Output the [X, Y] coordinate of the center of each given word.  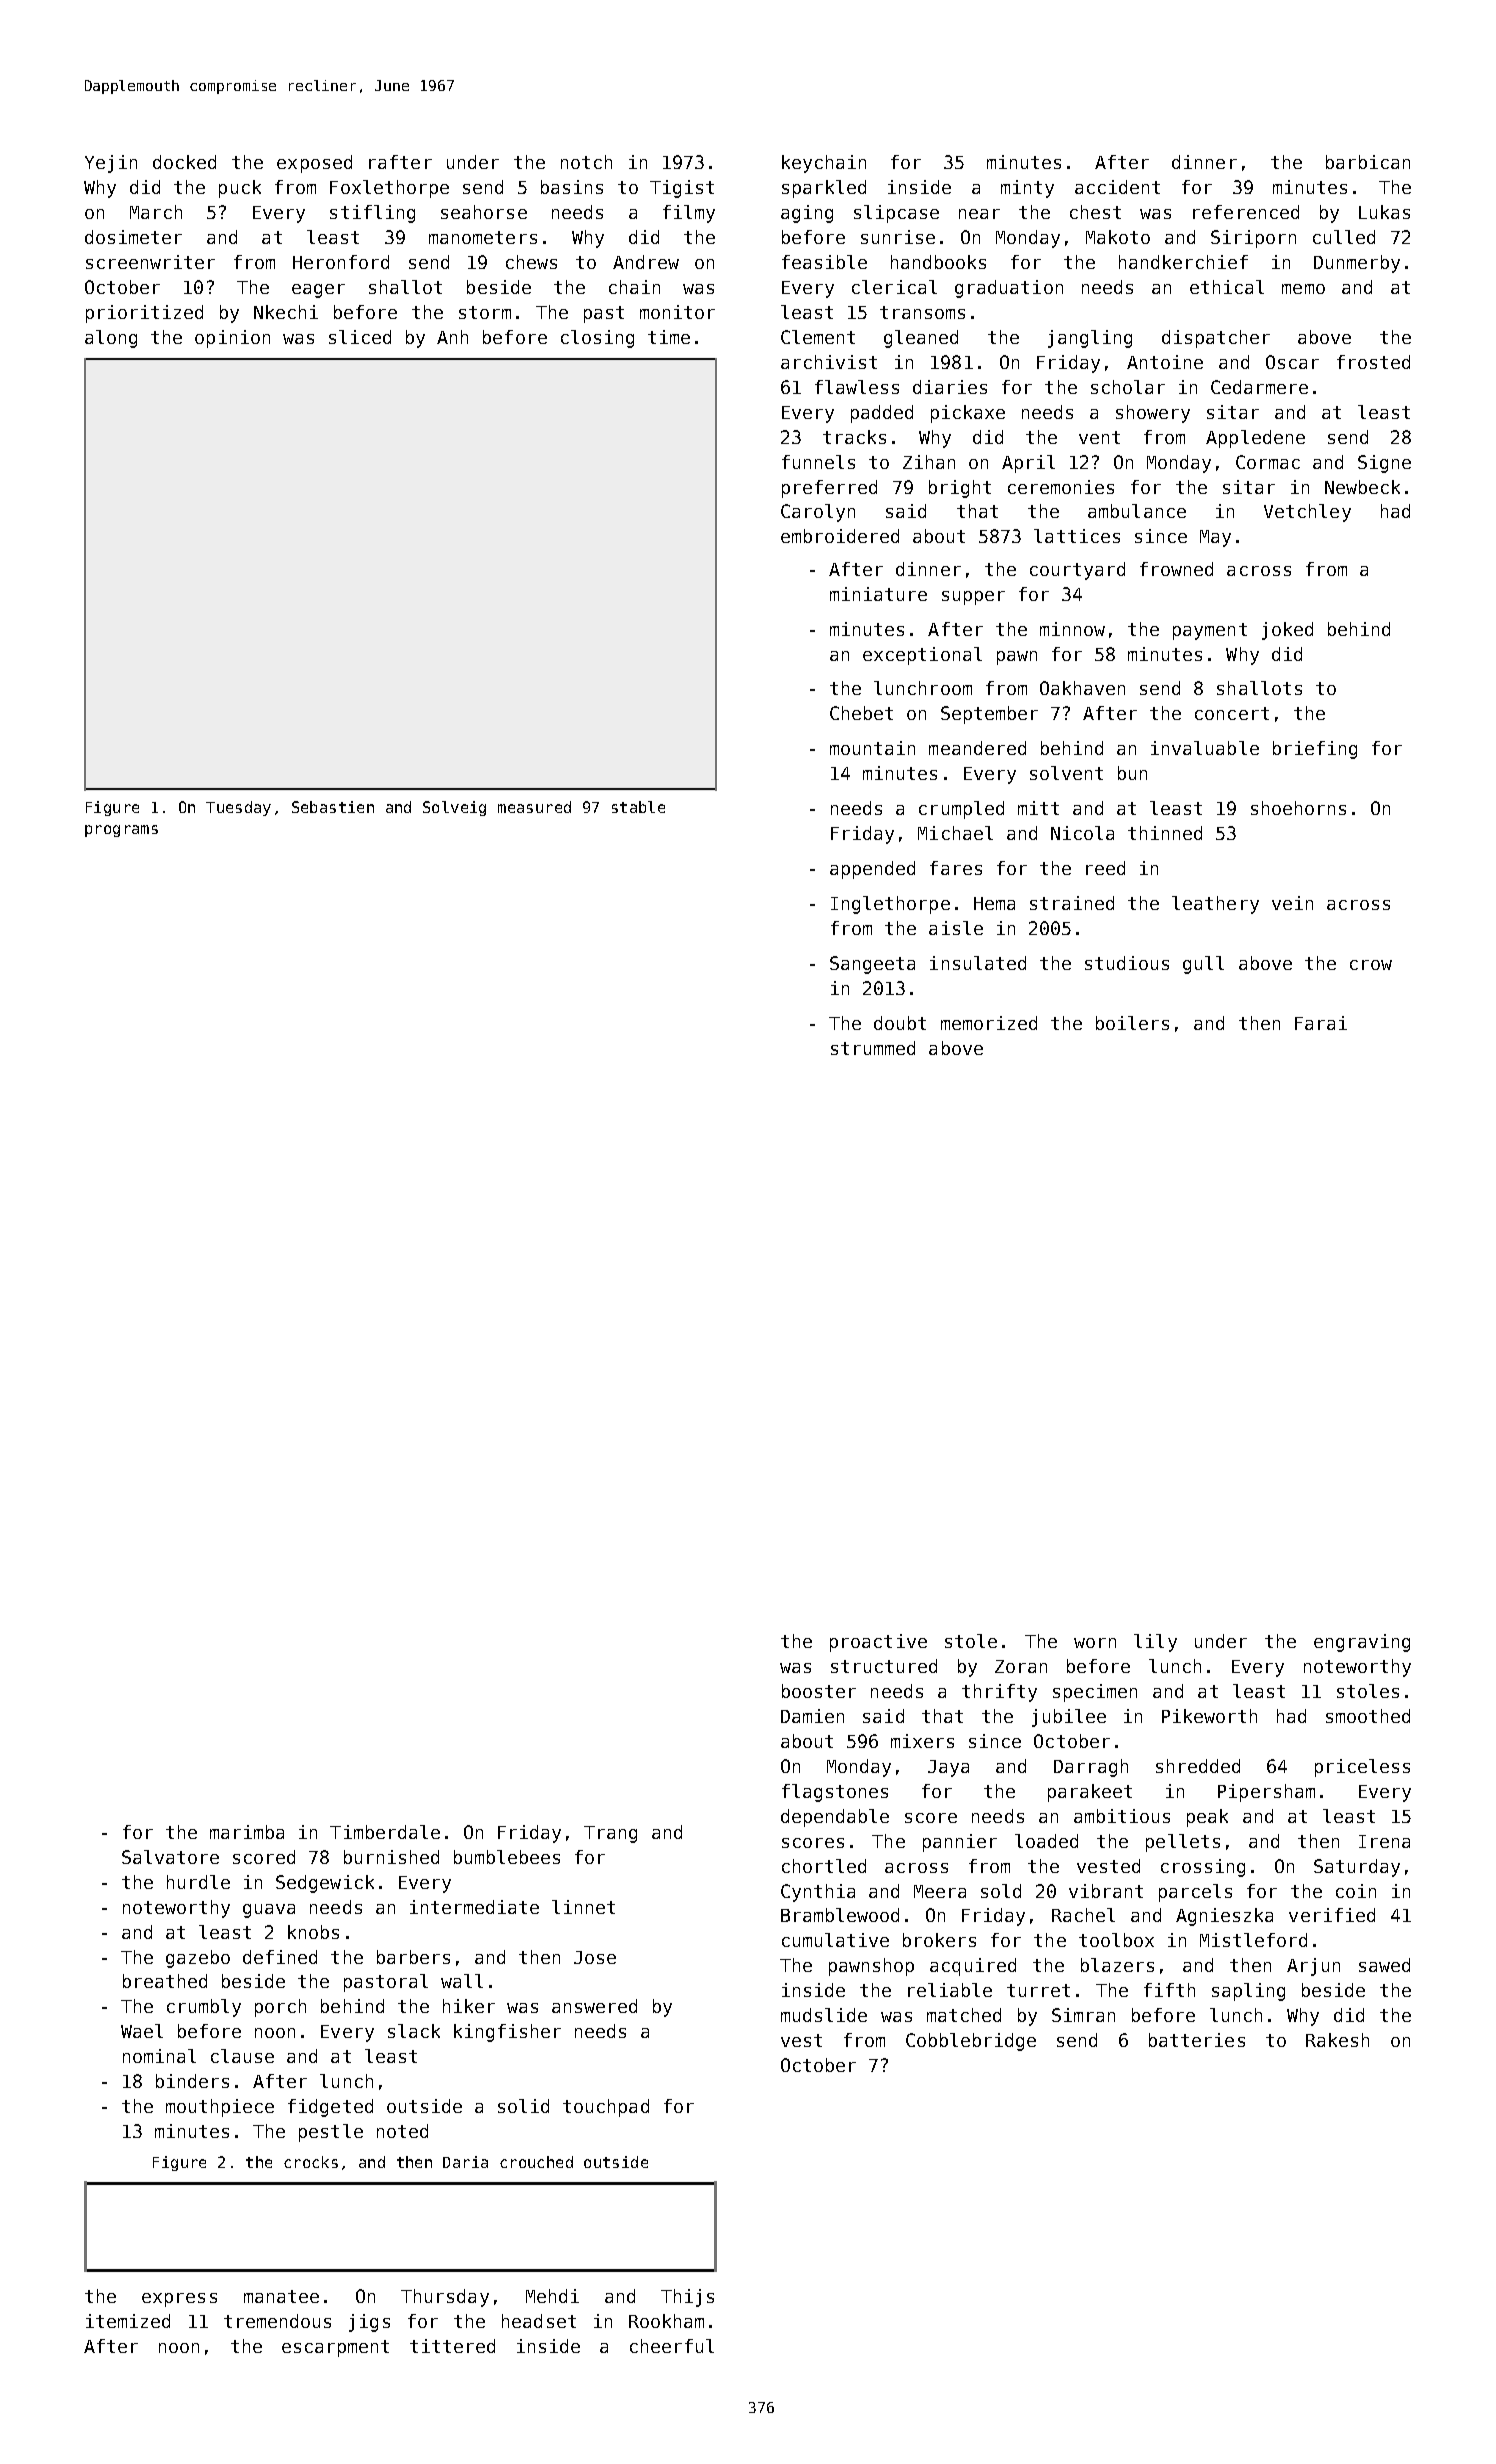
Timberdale [385, 1832]
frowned [1176, 569]
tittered [452, 2346]
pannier [960, 1843]
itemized [128, 2321]
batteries [1197, 2040]
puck [240, 189]
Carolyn [818, 513]
